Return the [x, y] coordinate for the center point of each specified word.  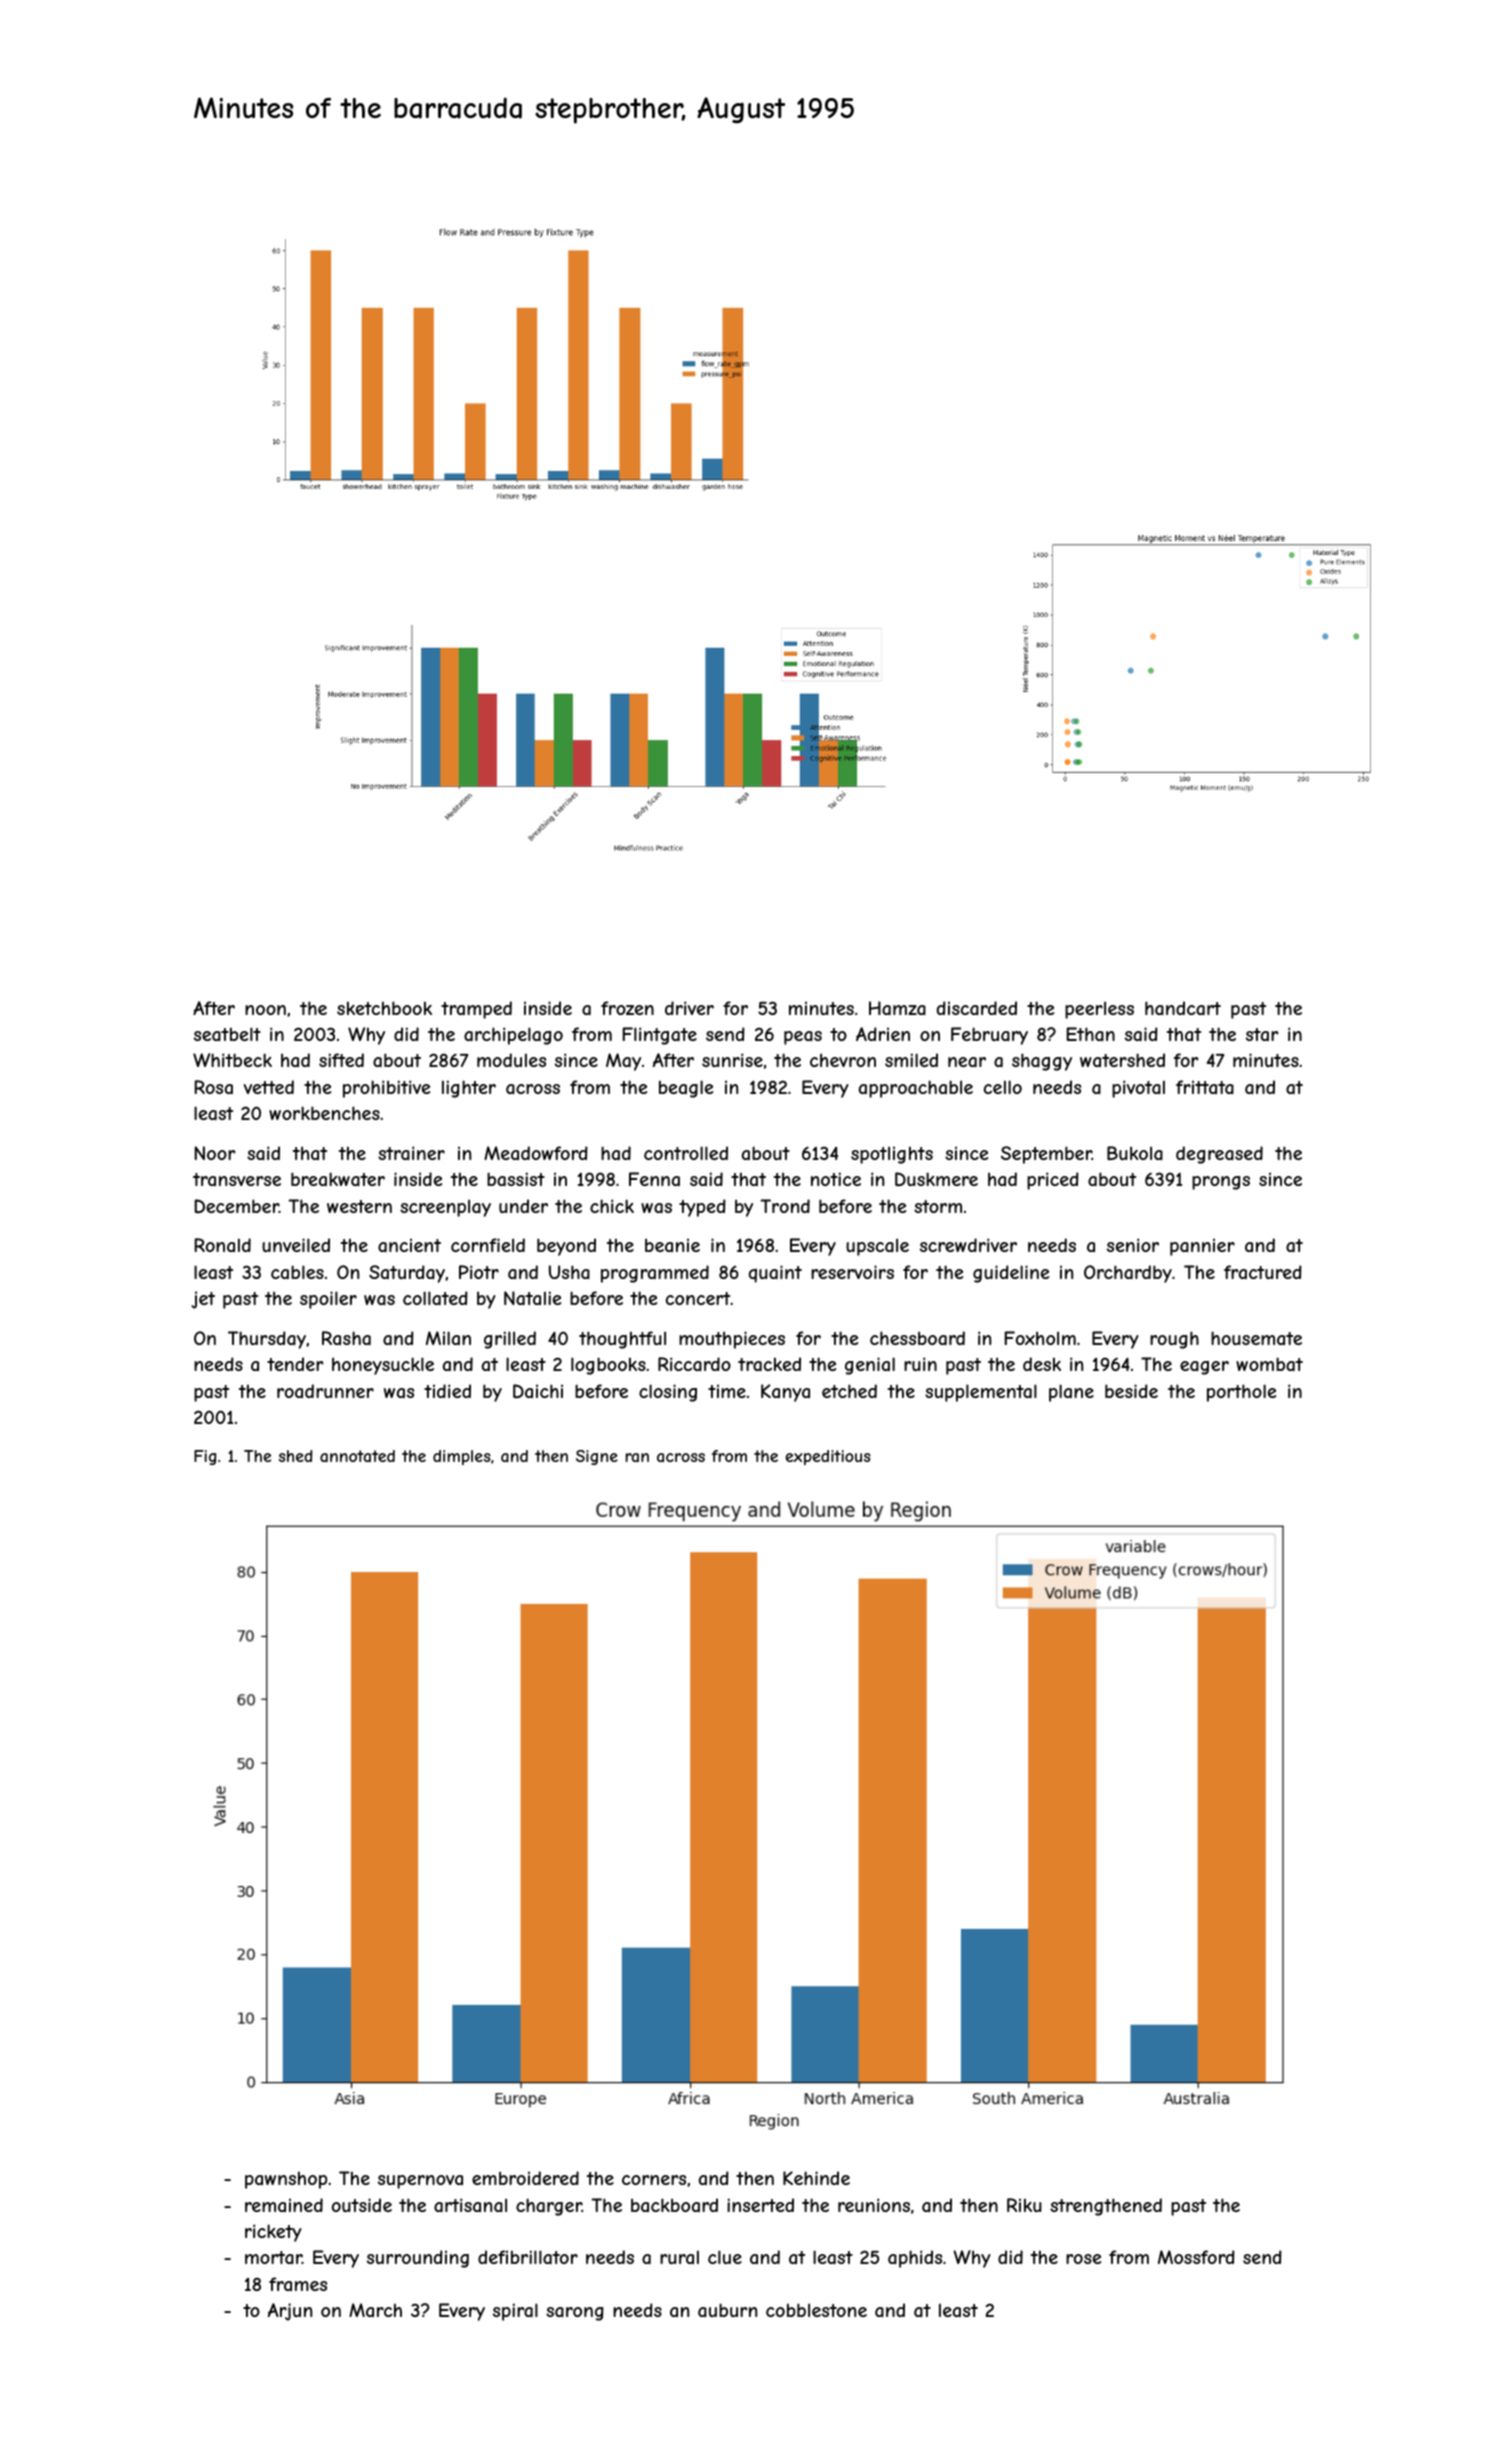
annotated [357, 1456]
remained [284, 2205]
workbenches [324, 1113]
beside [1131, 1391]
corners [654, 2180]
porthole [1241, 1393]
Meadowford [536, 1153]
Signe [597, 1457]
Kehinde [816, 2178]
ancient [409, 1245]
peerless [1099, 1010]
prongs [1221, 1183]
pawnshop [286, 2180]
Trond [785, 1206]
